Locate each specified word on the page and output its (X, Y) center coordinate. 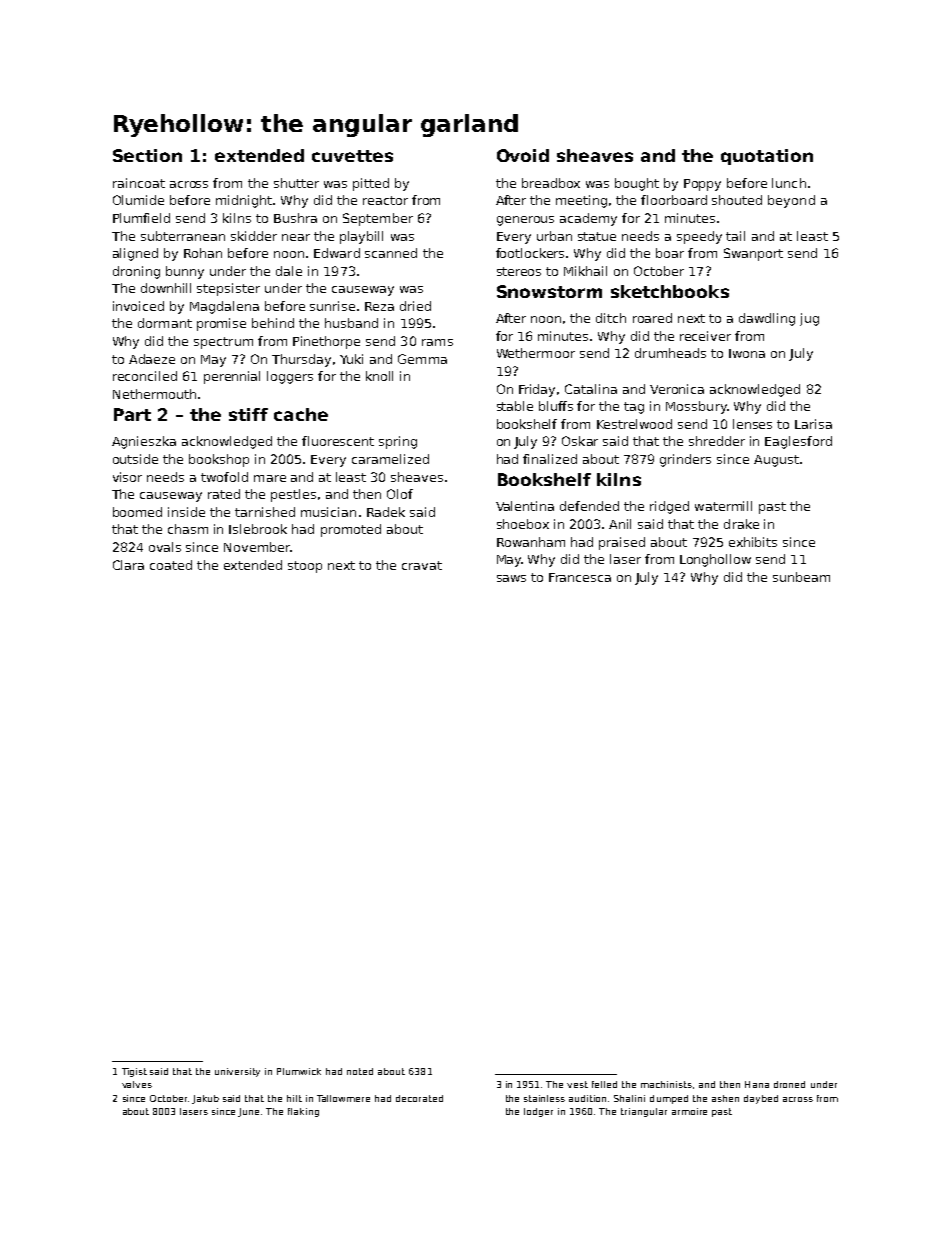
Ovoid (523, 155)
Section (147, 155)
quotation (767, 157)
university (237, 1072)
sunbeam (801, 577)
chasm (188, 529)
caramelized (390, 459)
